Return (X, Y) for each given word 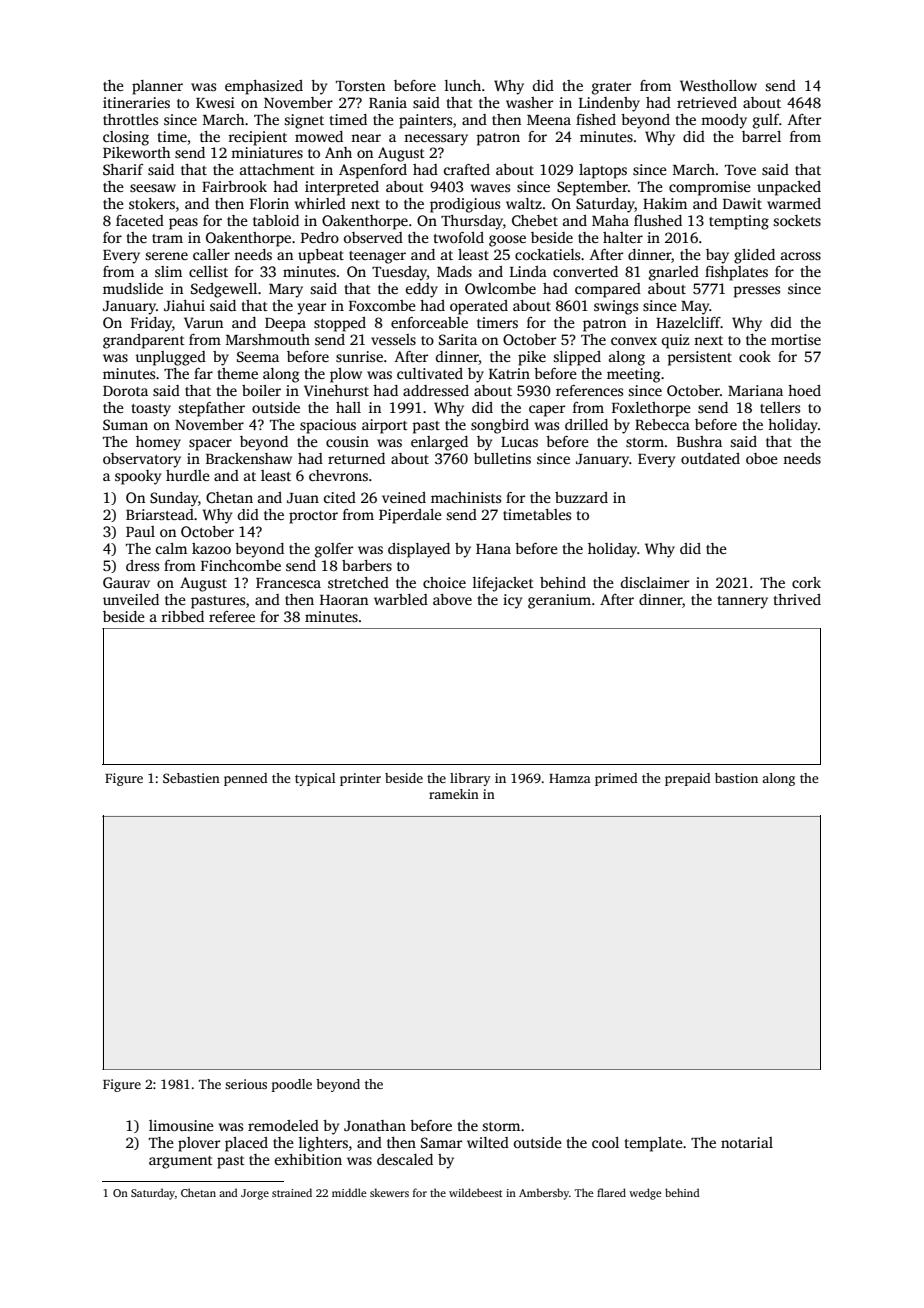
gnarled (674, 273)
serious (246, 1084)
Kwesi (215, 102)
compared (608, 290)
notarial (747, 1142)
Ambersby (544, 1194)
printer (360, 779)
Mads (454, 271)
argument (181, 1162)
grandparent (144, 341)
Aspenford (373, 171)
